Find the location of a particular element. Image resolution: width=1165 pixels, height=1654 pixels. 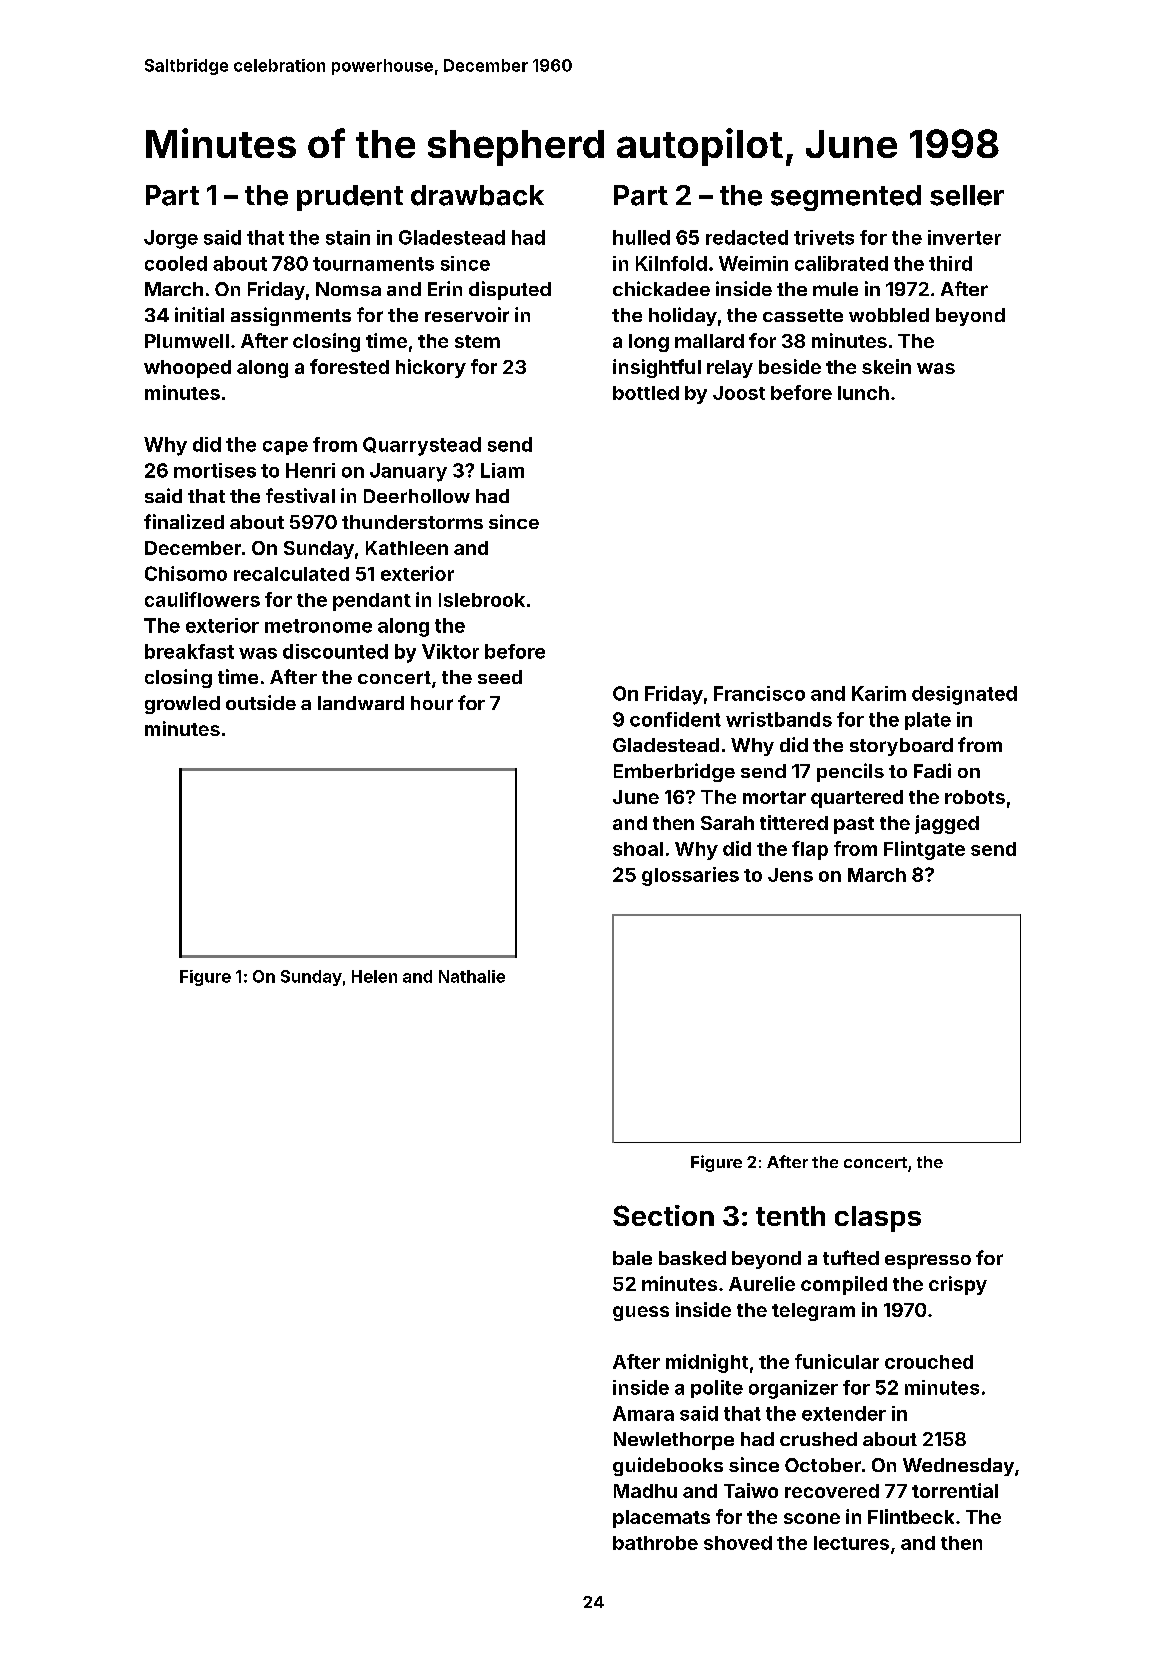

Section is located at coordinates (663, 1215).
